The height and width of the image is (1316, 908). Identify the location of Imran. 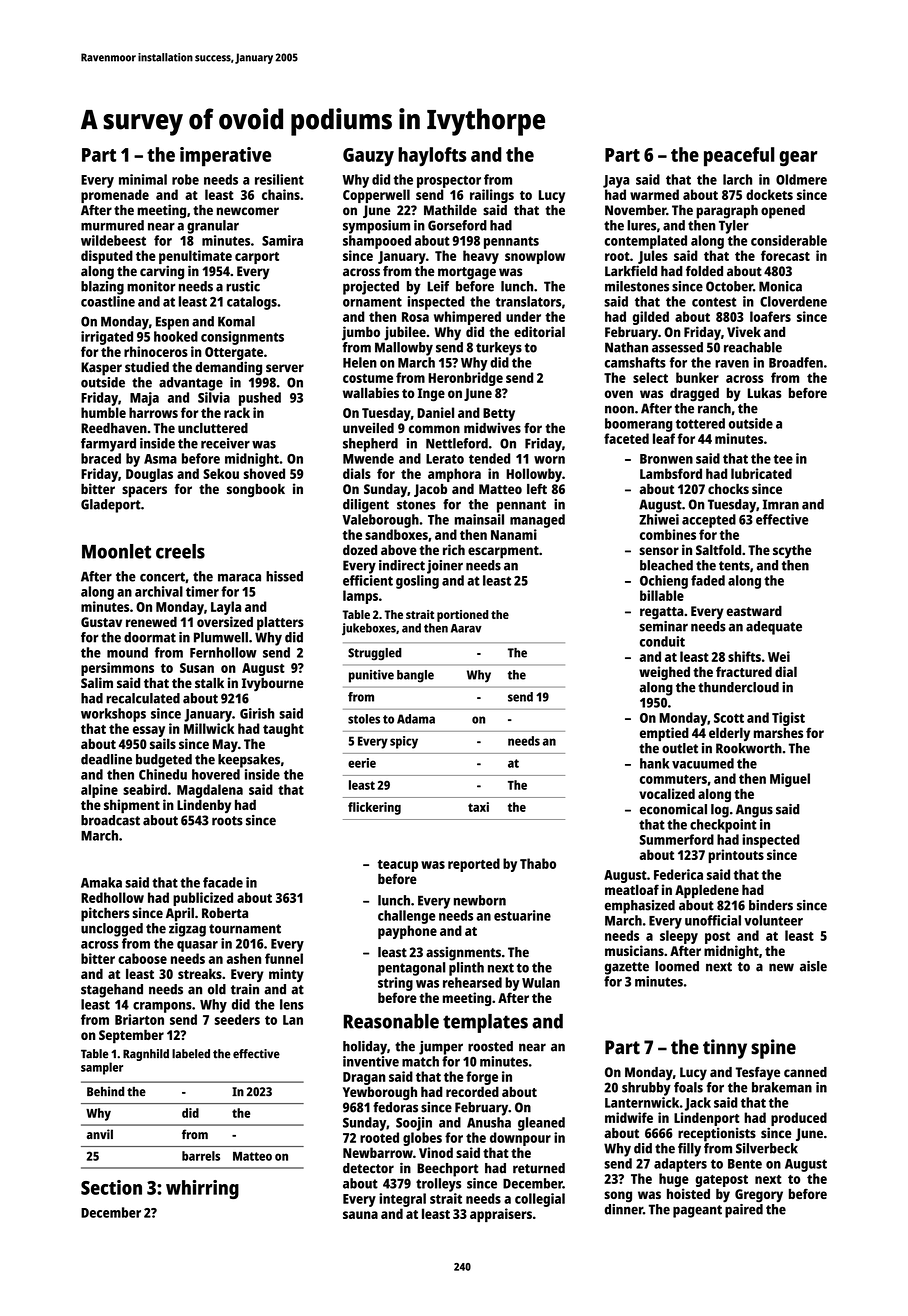
(781, 504).
